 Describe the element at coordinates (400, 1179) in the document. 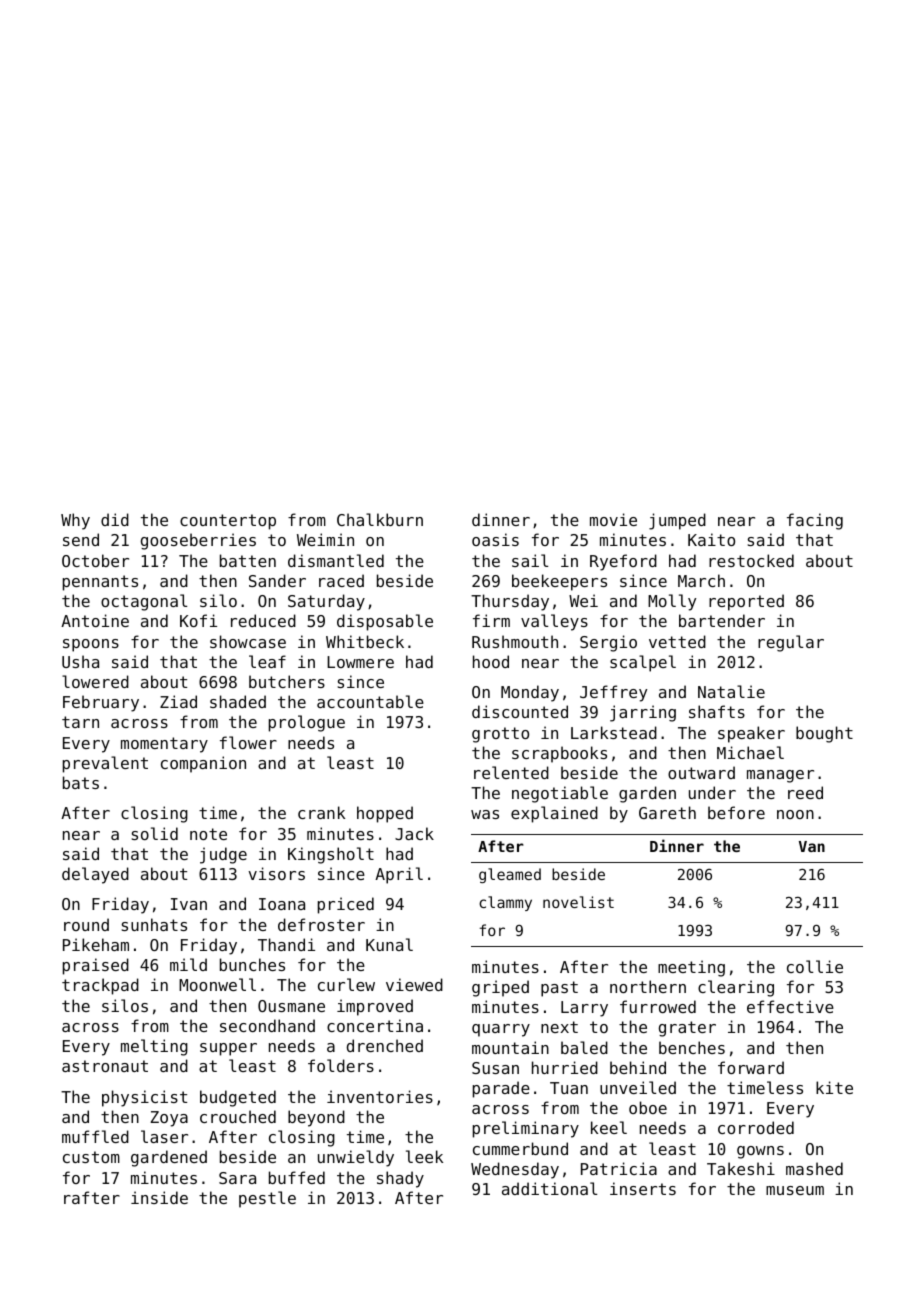

I see `shady` at that location.
